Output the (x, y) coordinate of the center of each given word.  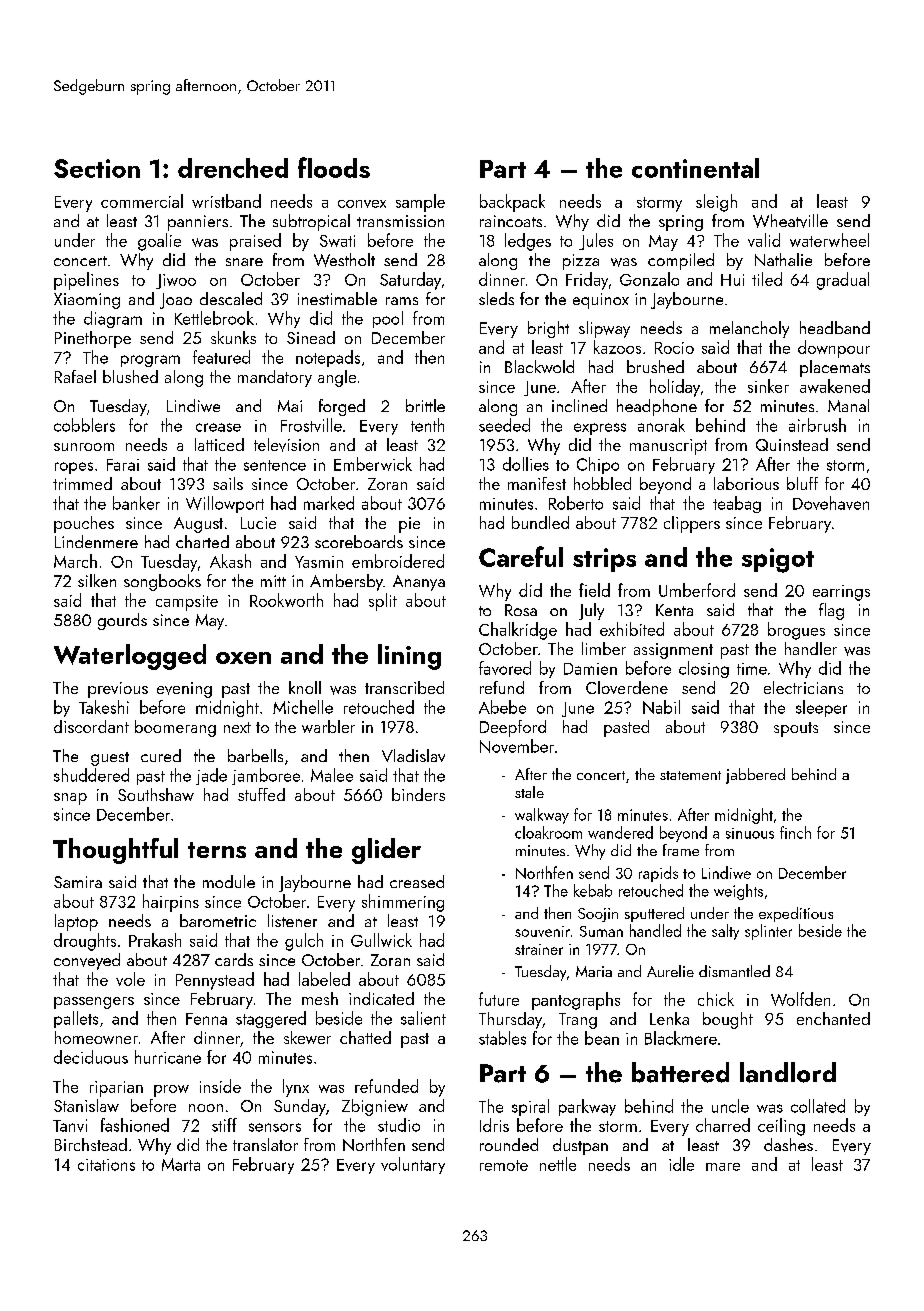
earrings (841, 593)
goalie (159, 242)
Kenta (674, 610)
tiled (767, 279)
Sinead (311, 337)
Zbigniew (375, 1107)
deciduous (91, 1057)
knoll (305, 687)
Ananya (419, 583)
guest (110, 759)
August (198, 525)
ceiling (781, 1127)
